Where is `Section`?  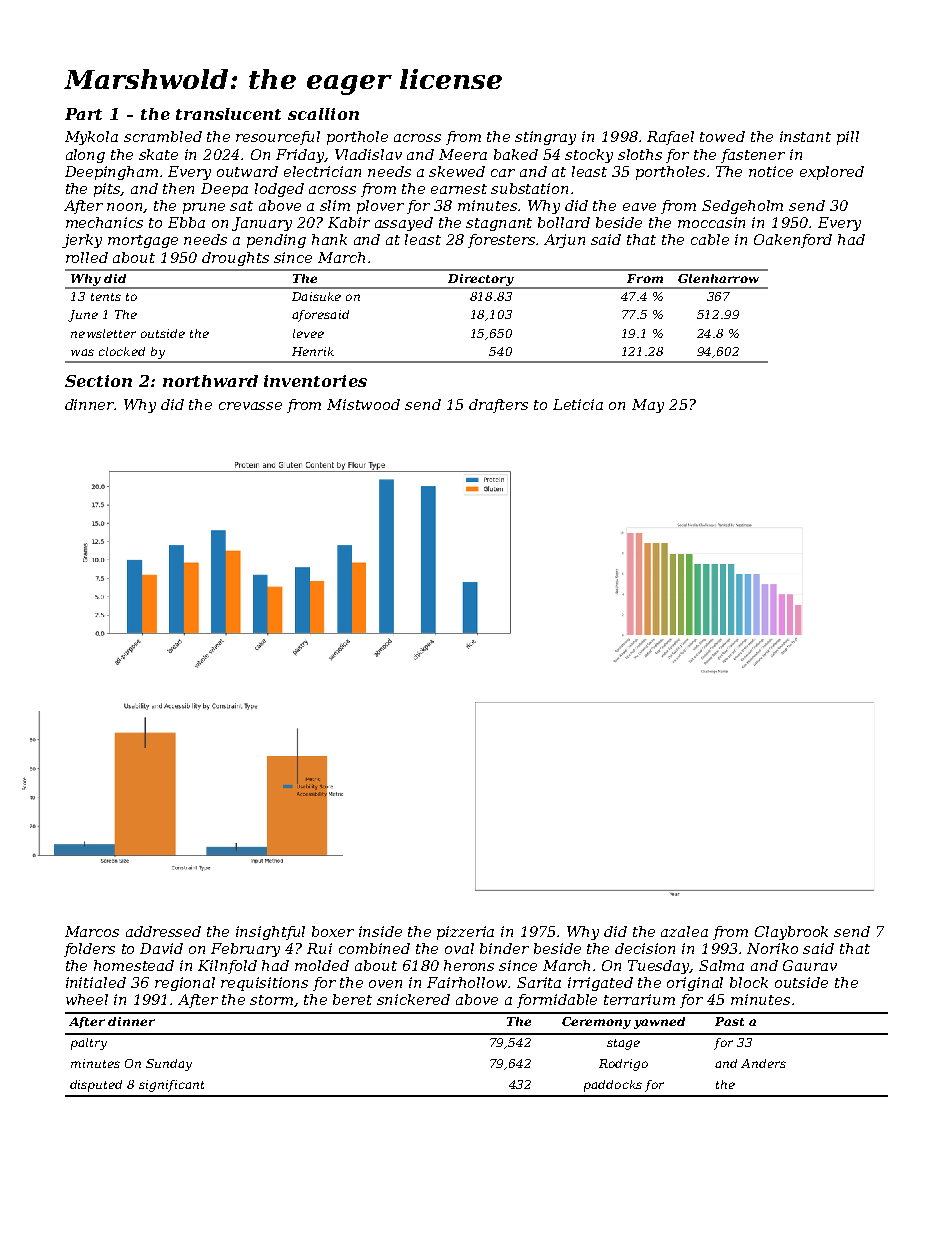 Section is located at coordinates (98, 381).
